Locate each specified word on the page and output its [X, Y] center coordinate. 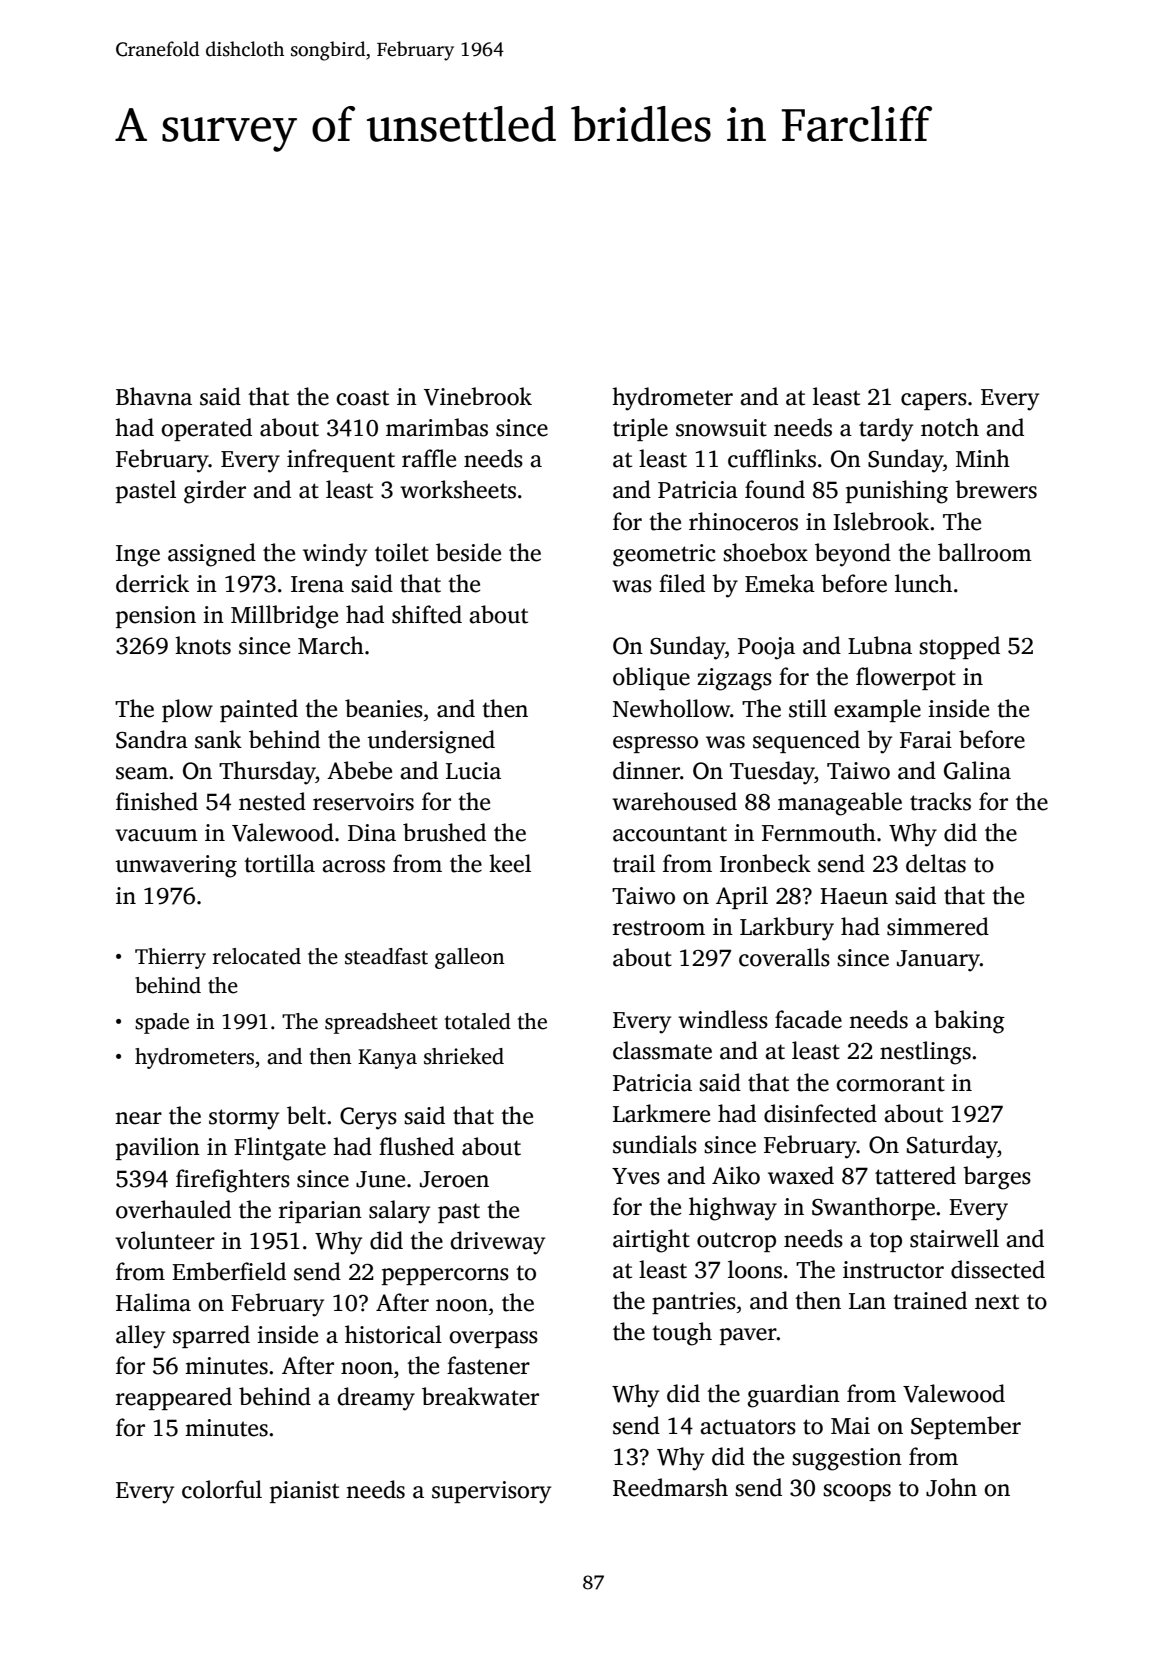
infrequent [341, 460]
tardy [886, 430]
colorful [222, 1489]
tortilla [279, 863]
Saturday [952, 1147]
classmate [662, 1050]
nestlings [925, 1053]
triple [640, 429]
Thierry [170, 958]
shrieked [464, 1056]
